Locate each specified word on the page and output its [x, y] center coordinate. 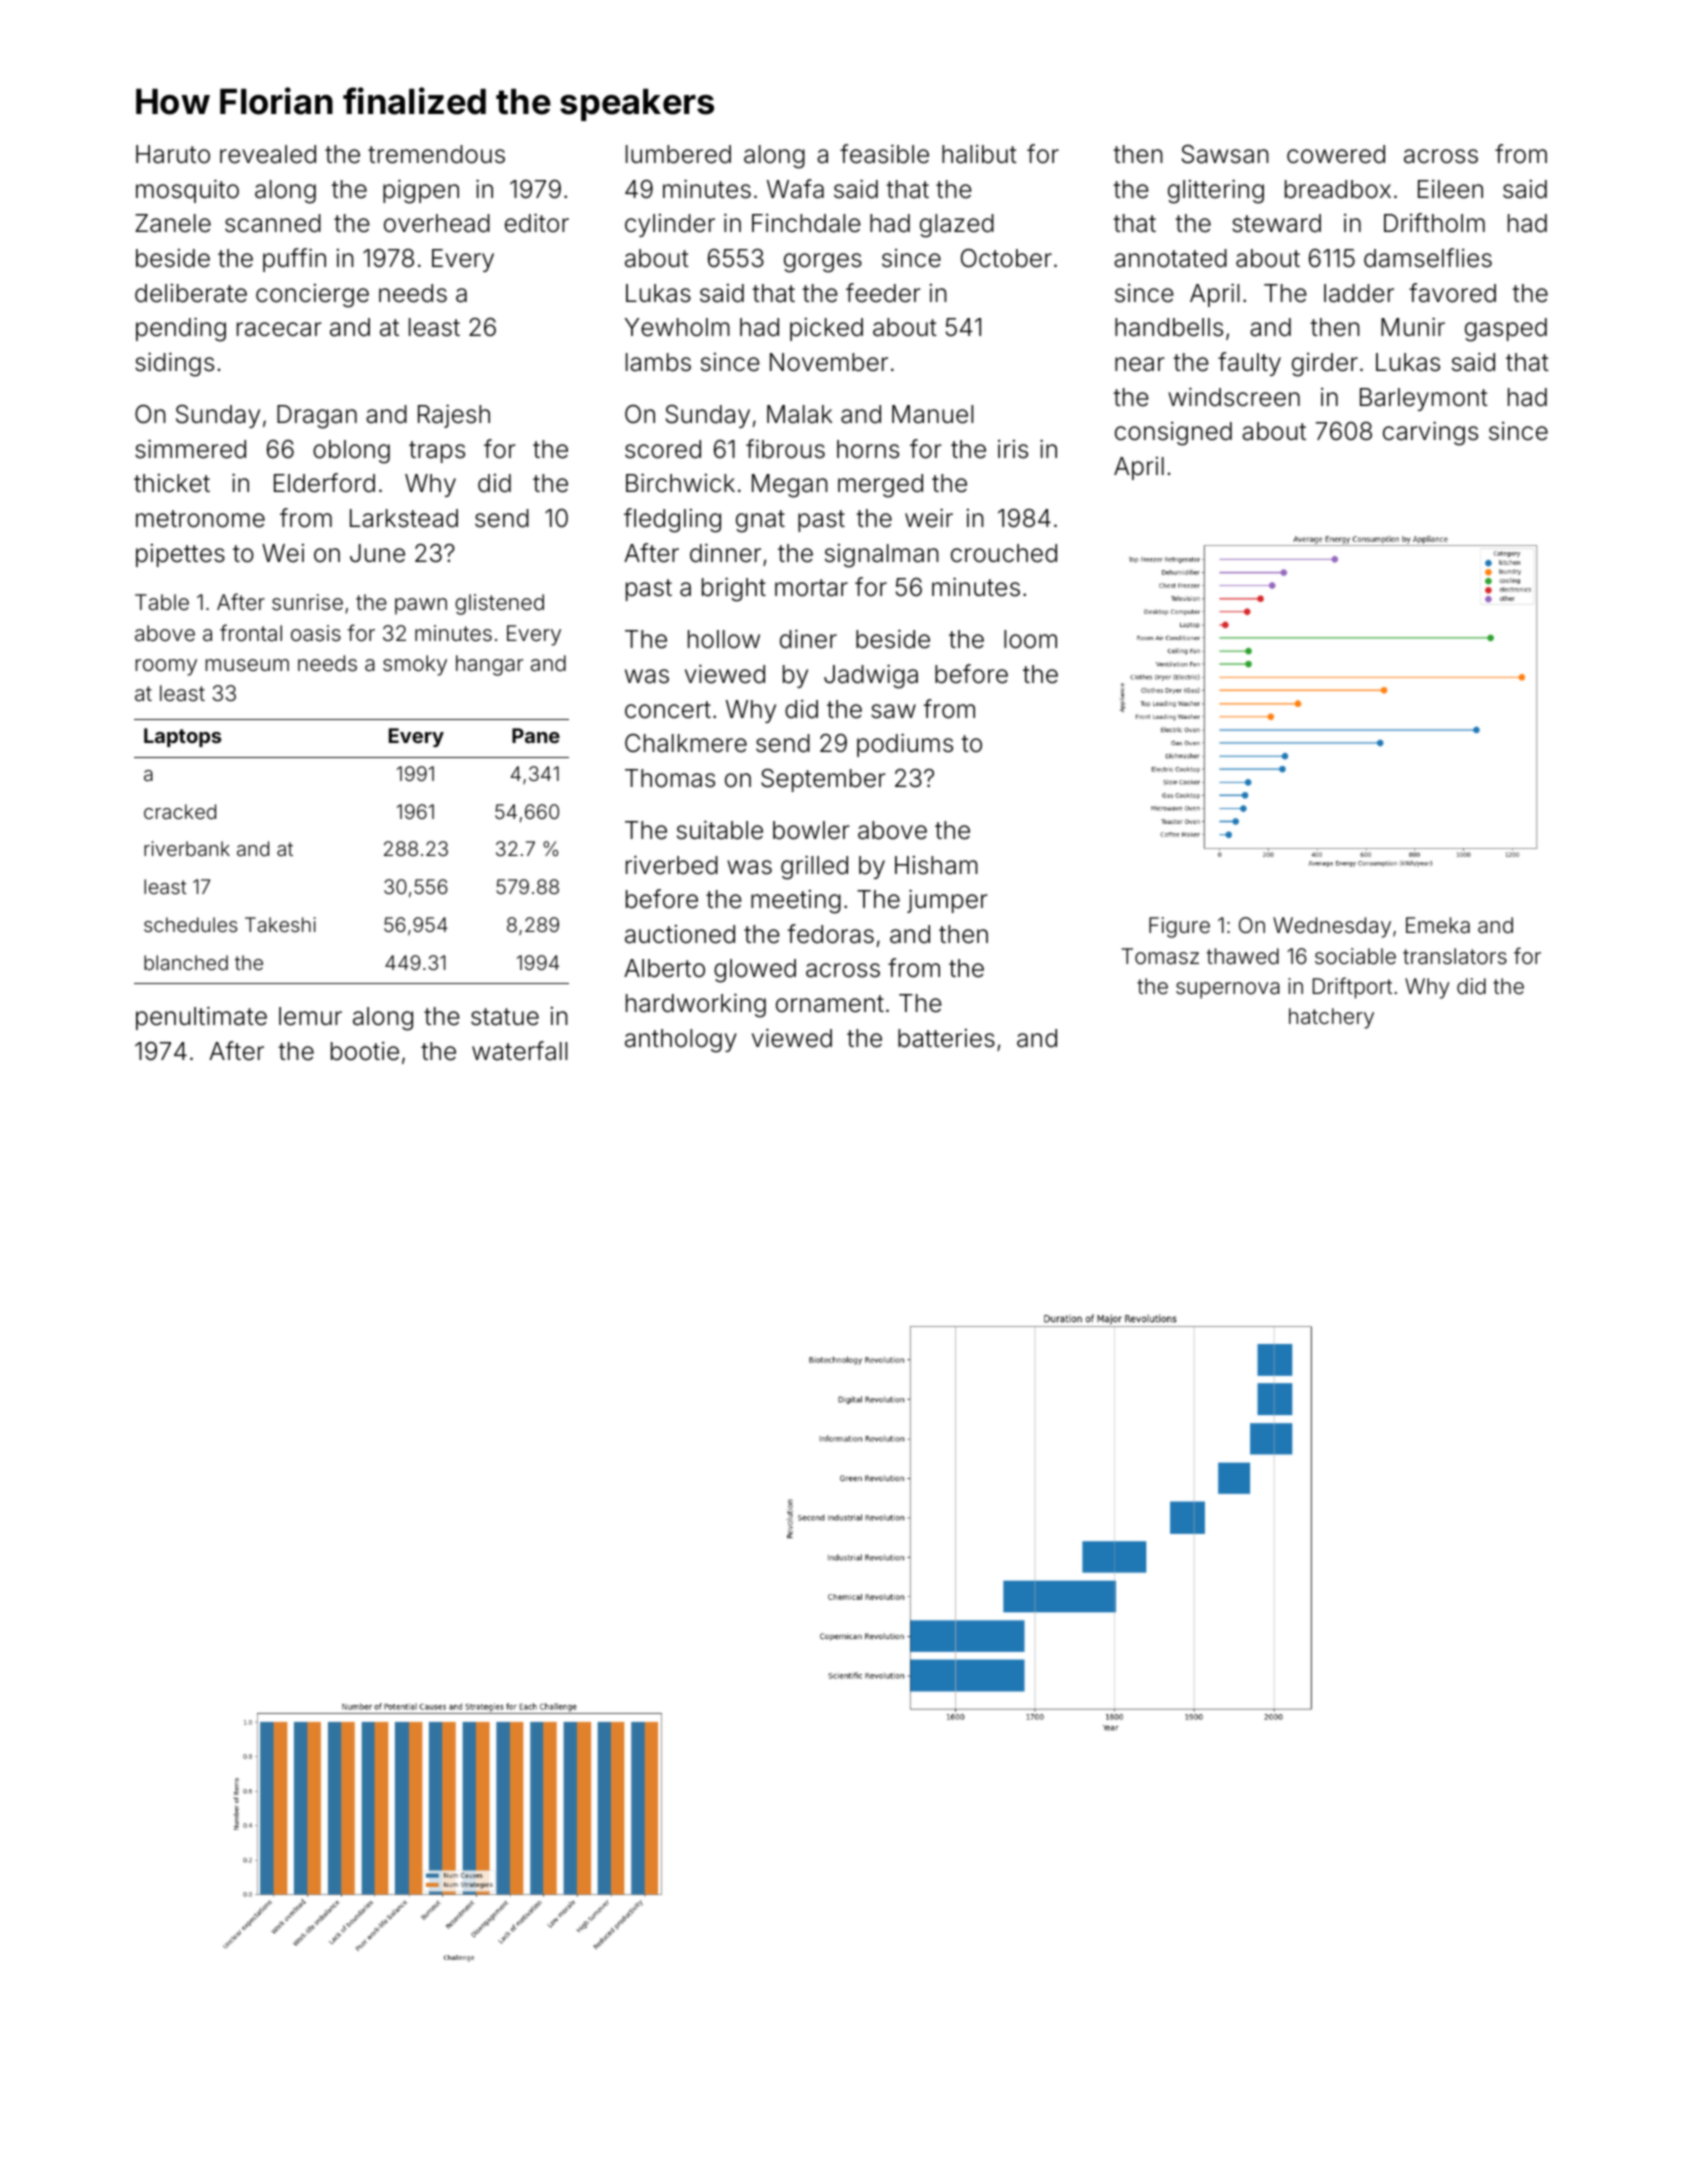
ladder [1359, 293]
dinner [725, 553]
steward [1276, 223]
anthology [681, 1041]
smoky [415, 665]
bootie [365, 1051]
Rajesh [454, 416]
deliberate [191, 293]
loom [1030, 639]
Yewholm [677, 327]
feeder [883, 293]
